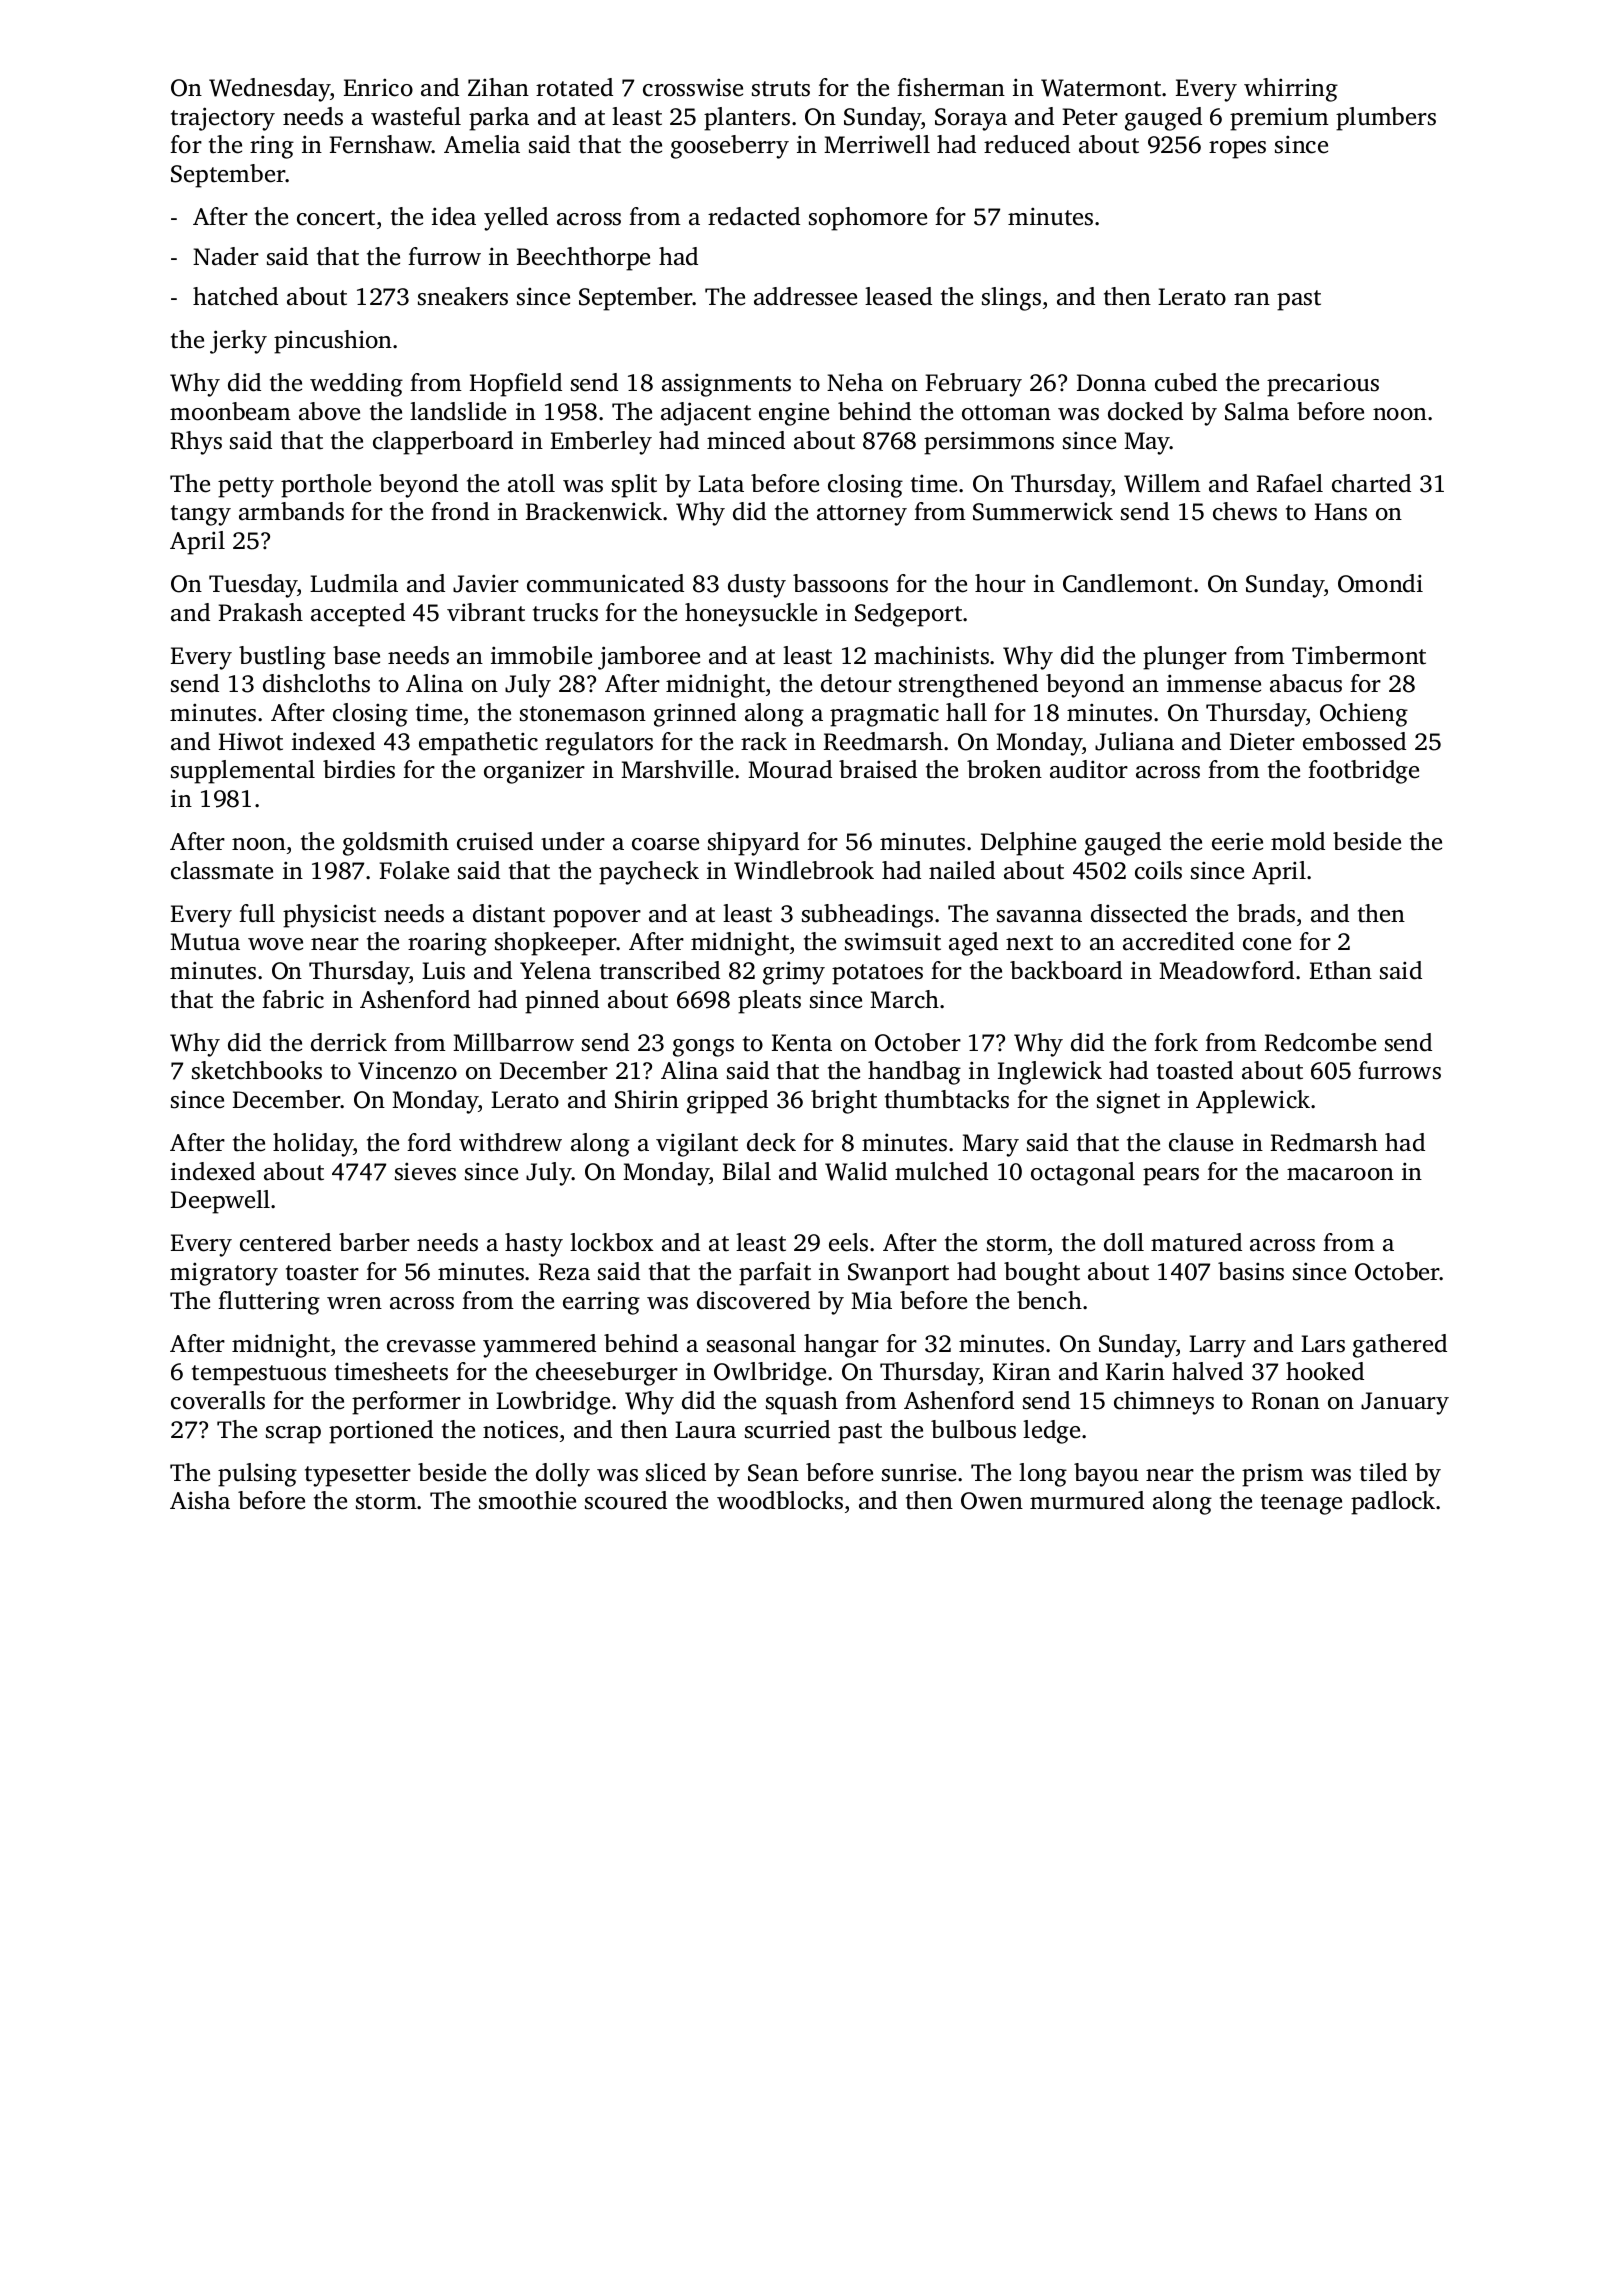  I want to click on paycheck, so click(649, 873).
